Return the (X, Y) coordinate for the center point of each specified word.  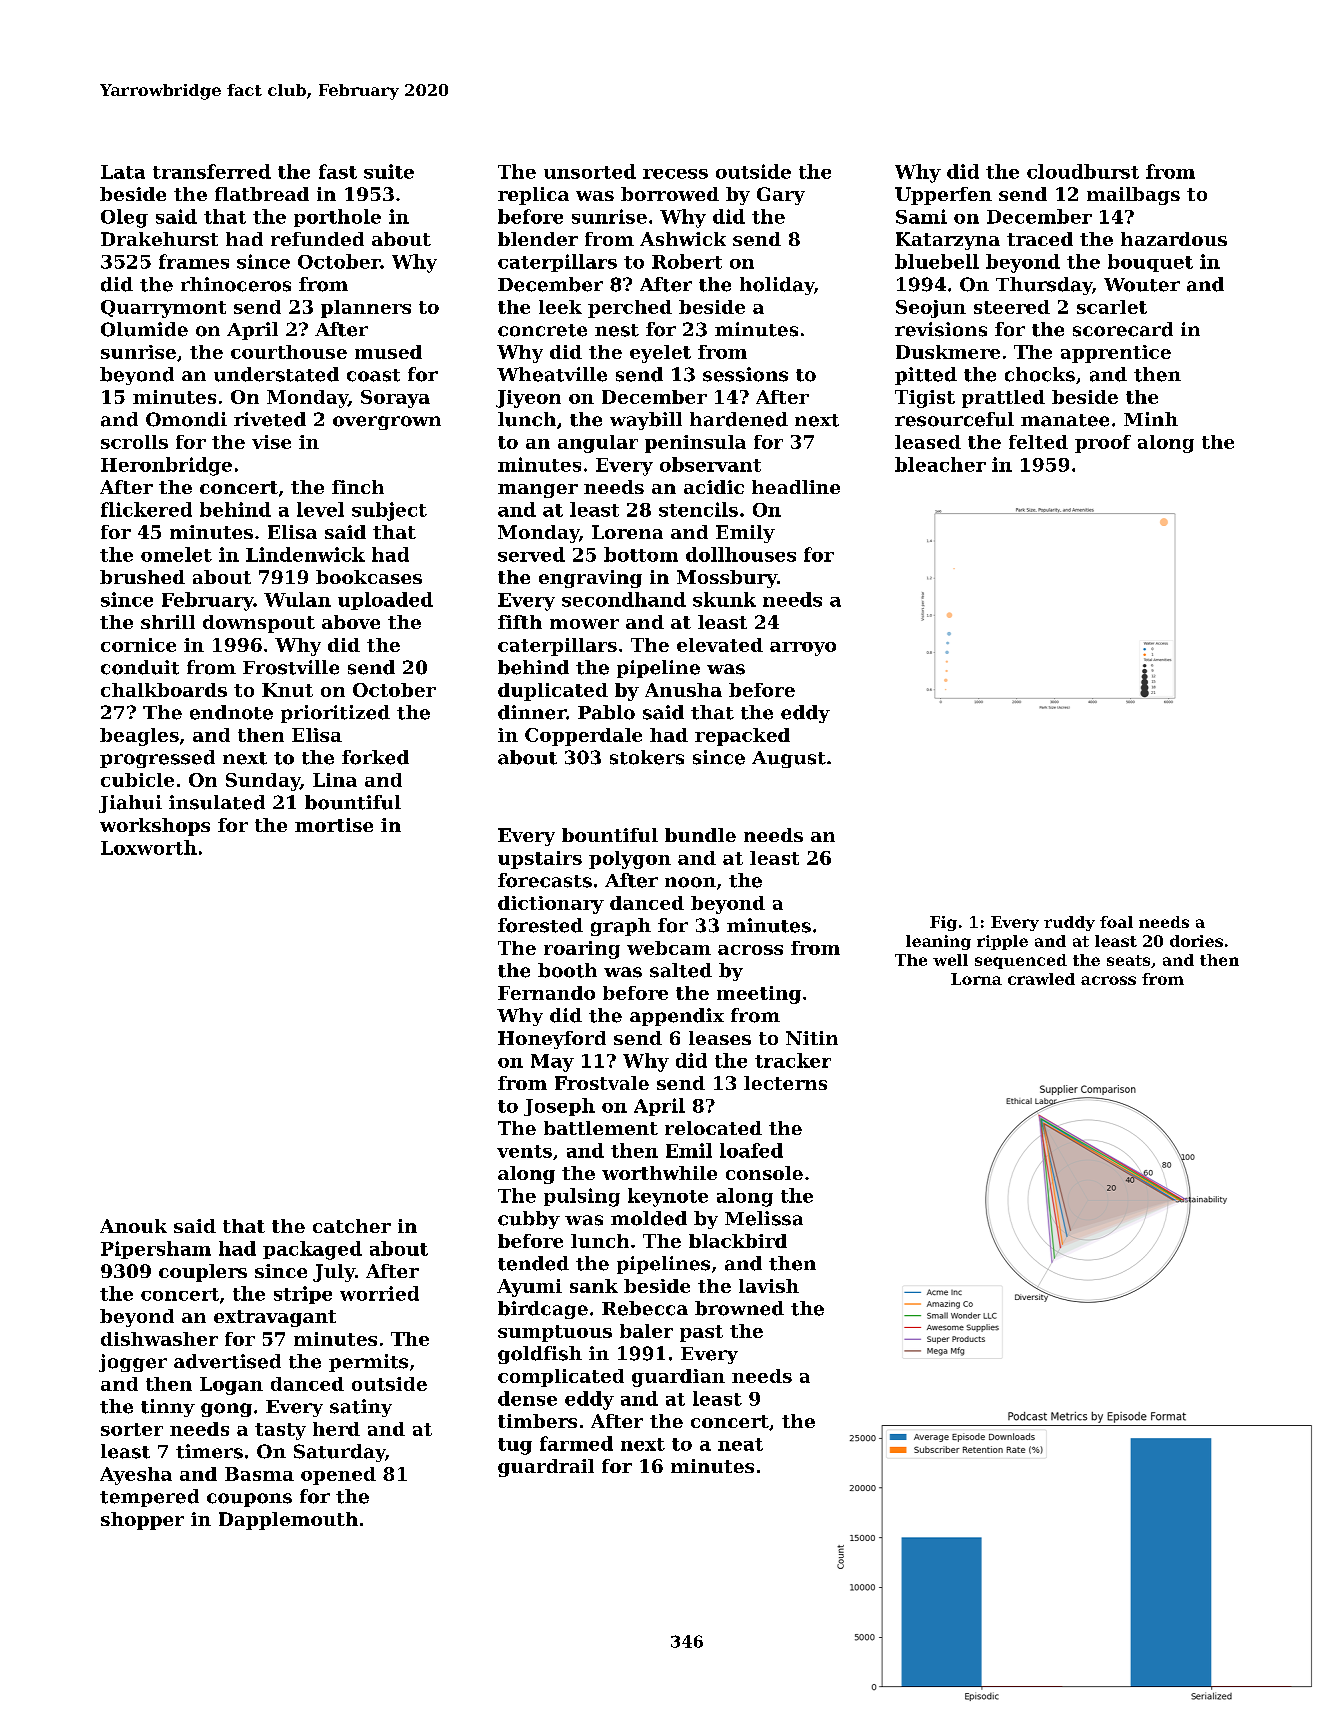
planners (366, 309)
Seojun (931, 309)
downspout (259, 624)
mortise (334, 825)
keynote (668, 1197)
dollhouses (741, 554)
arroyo (803, 649)
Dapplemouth (288, 1521)
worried (379, 1293)
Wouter (1142, 285)
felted (1038, 442)
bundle (700, 835)
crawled (1041, 979)
